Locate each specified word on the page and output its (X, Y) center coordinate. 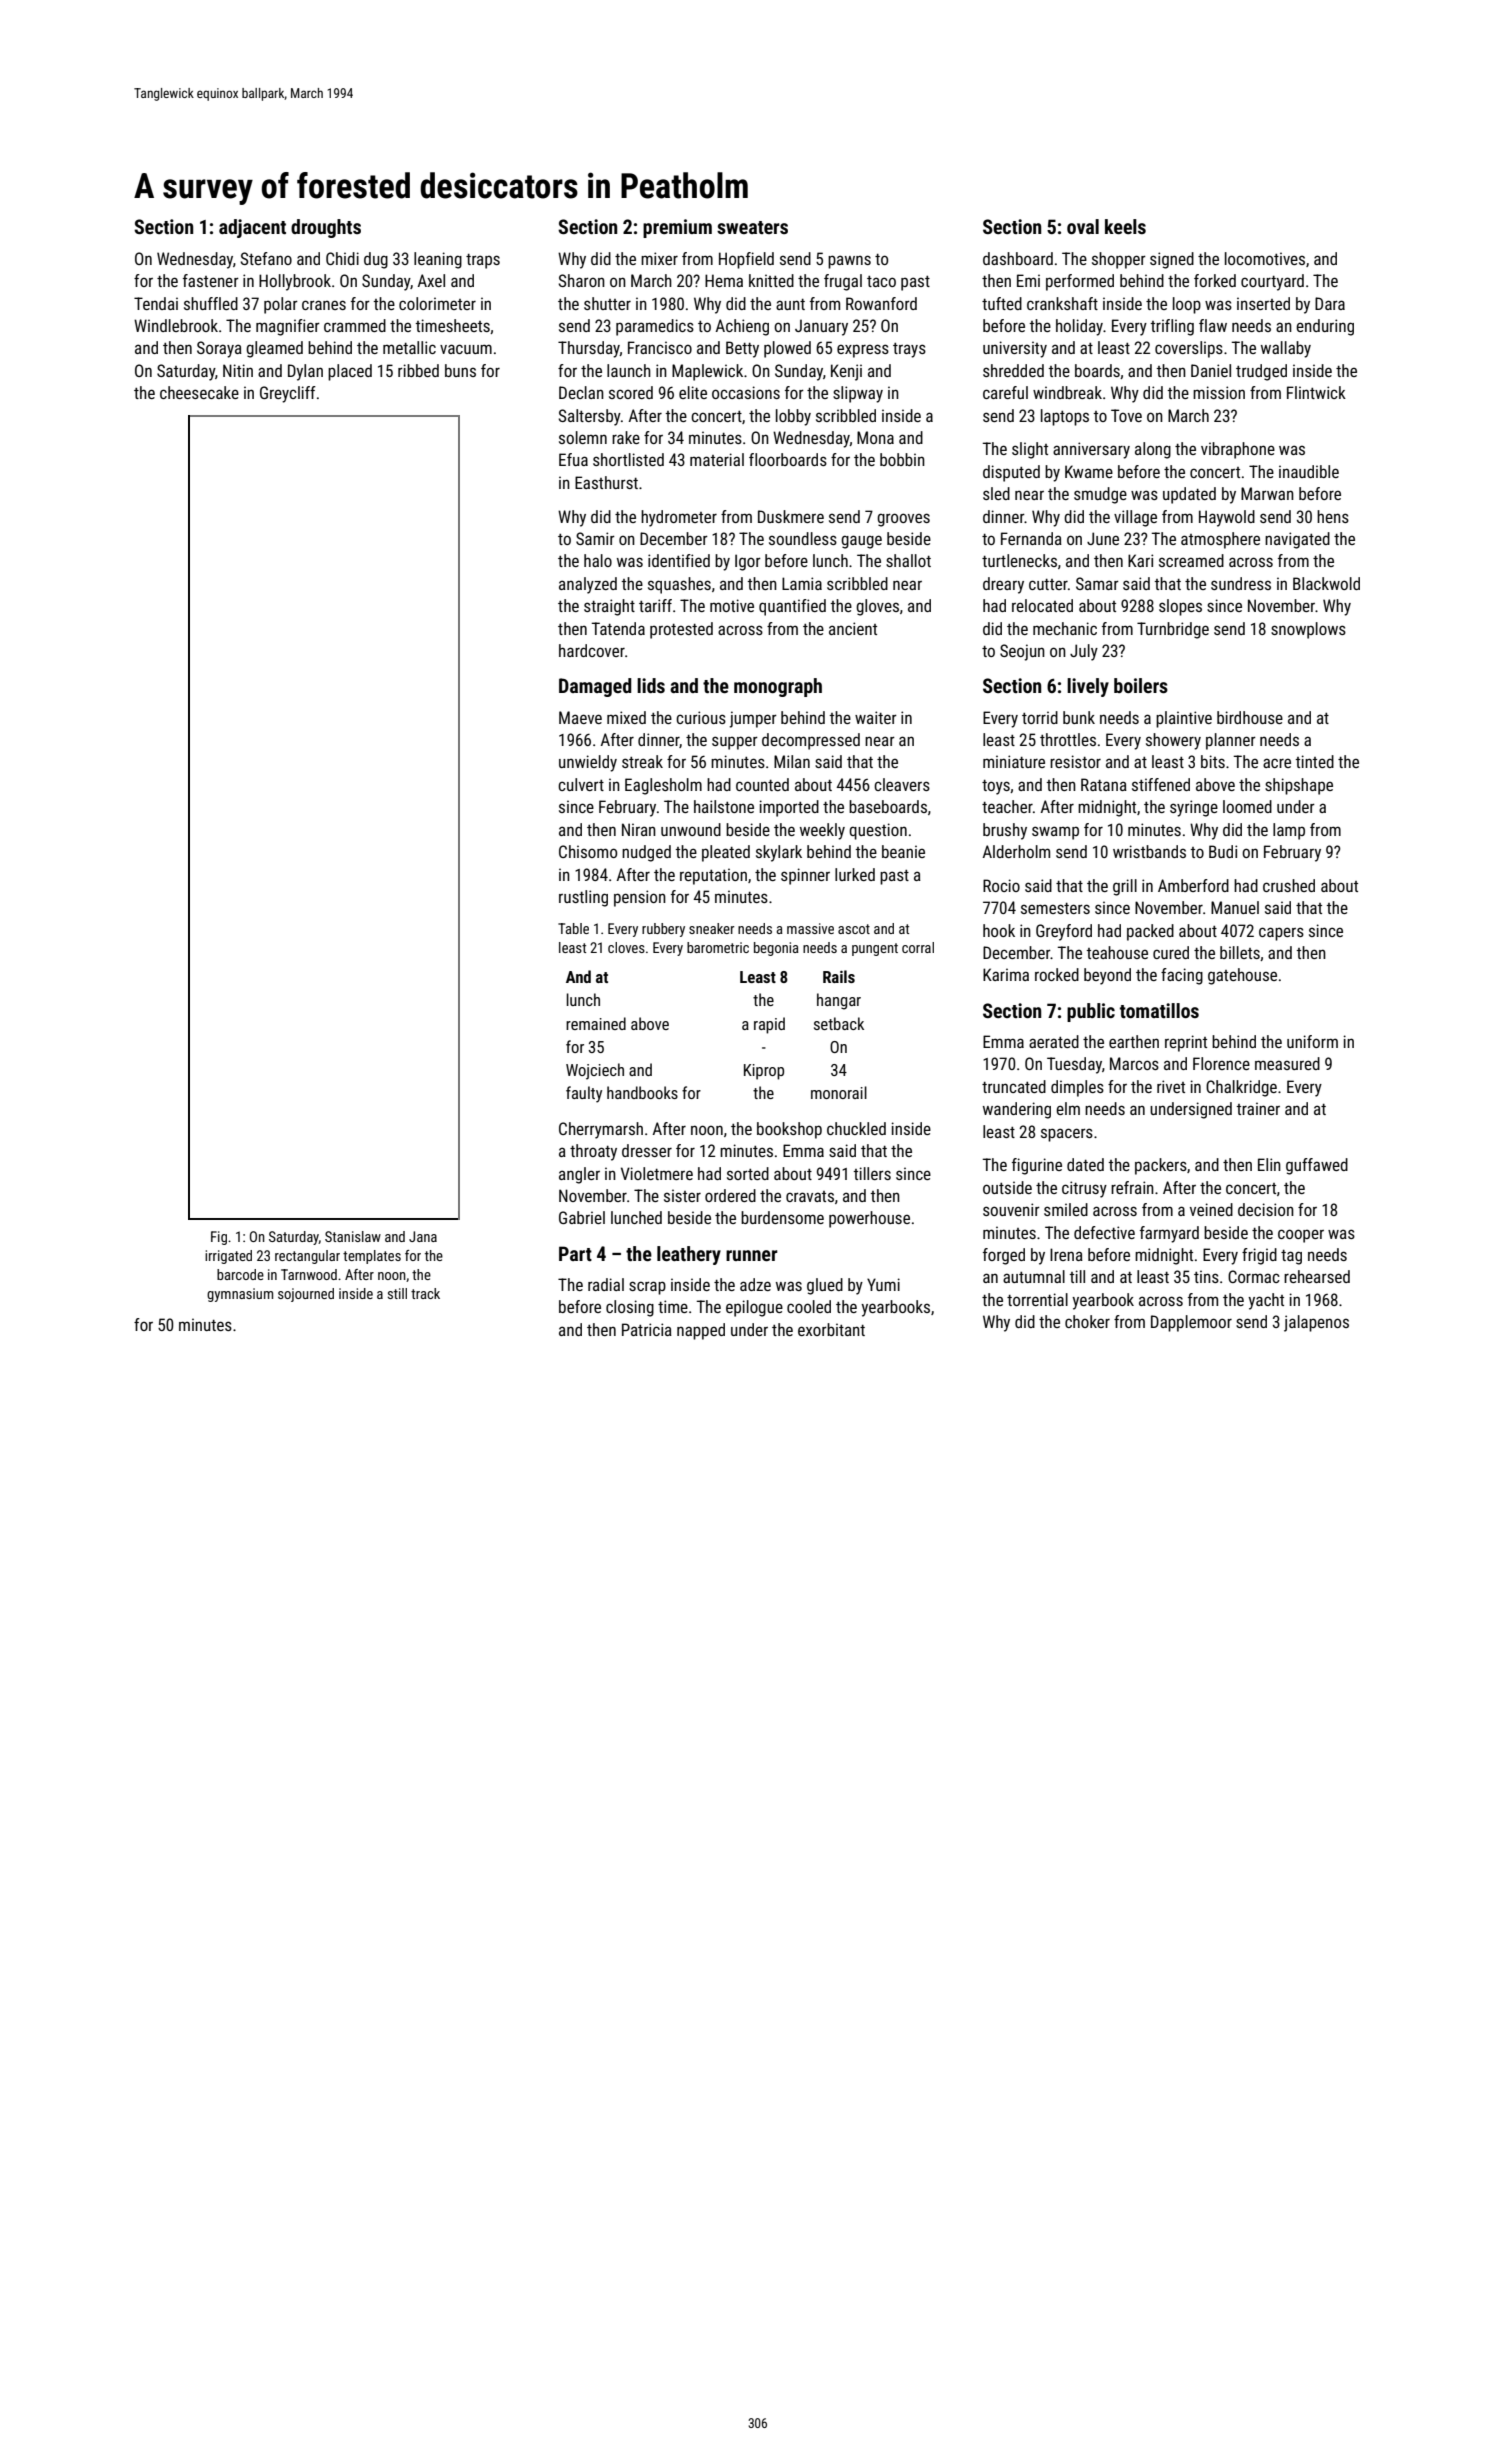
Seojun (1022, 652)
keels (1125, 226)
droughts (326, 228)
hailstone (724, 806)
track (425, 1293)
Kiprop (764, 1072)
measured (1287, 1063)
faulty (584, 1094)
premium (677, 228)
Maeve (580, 717)
